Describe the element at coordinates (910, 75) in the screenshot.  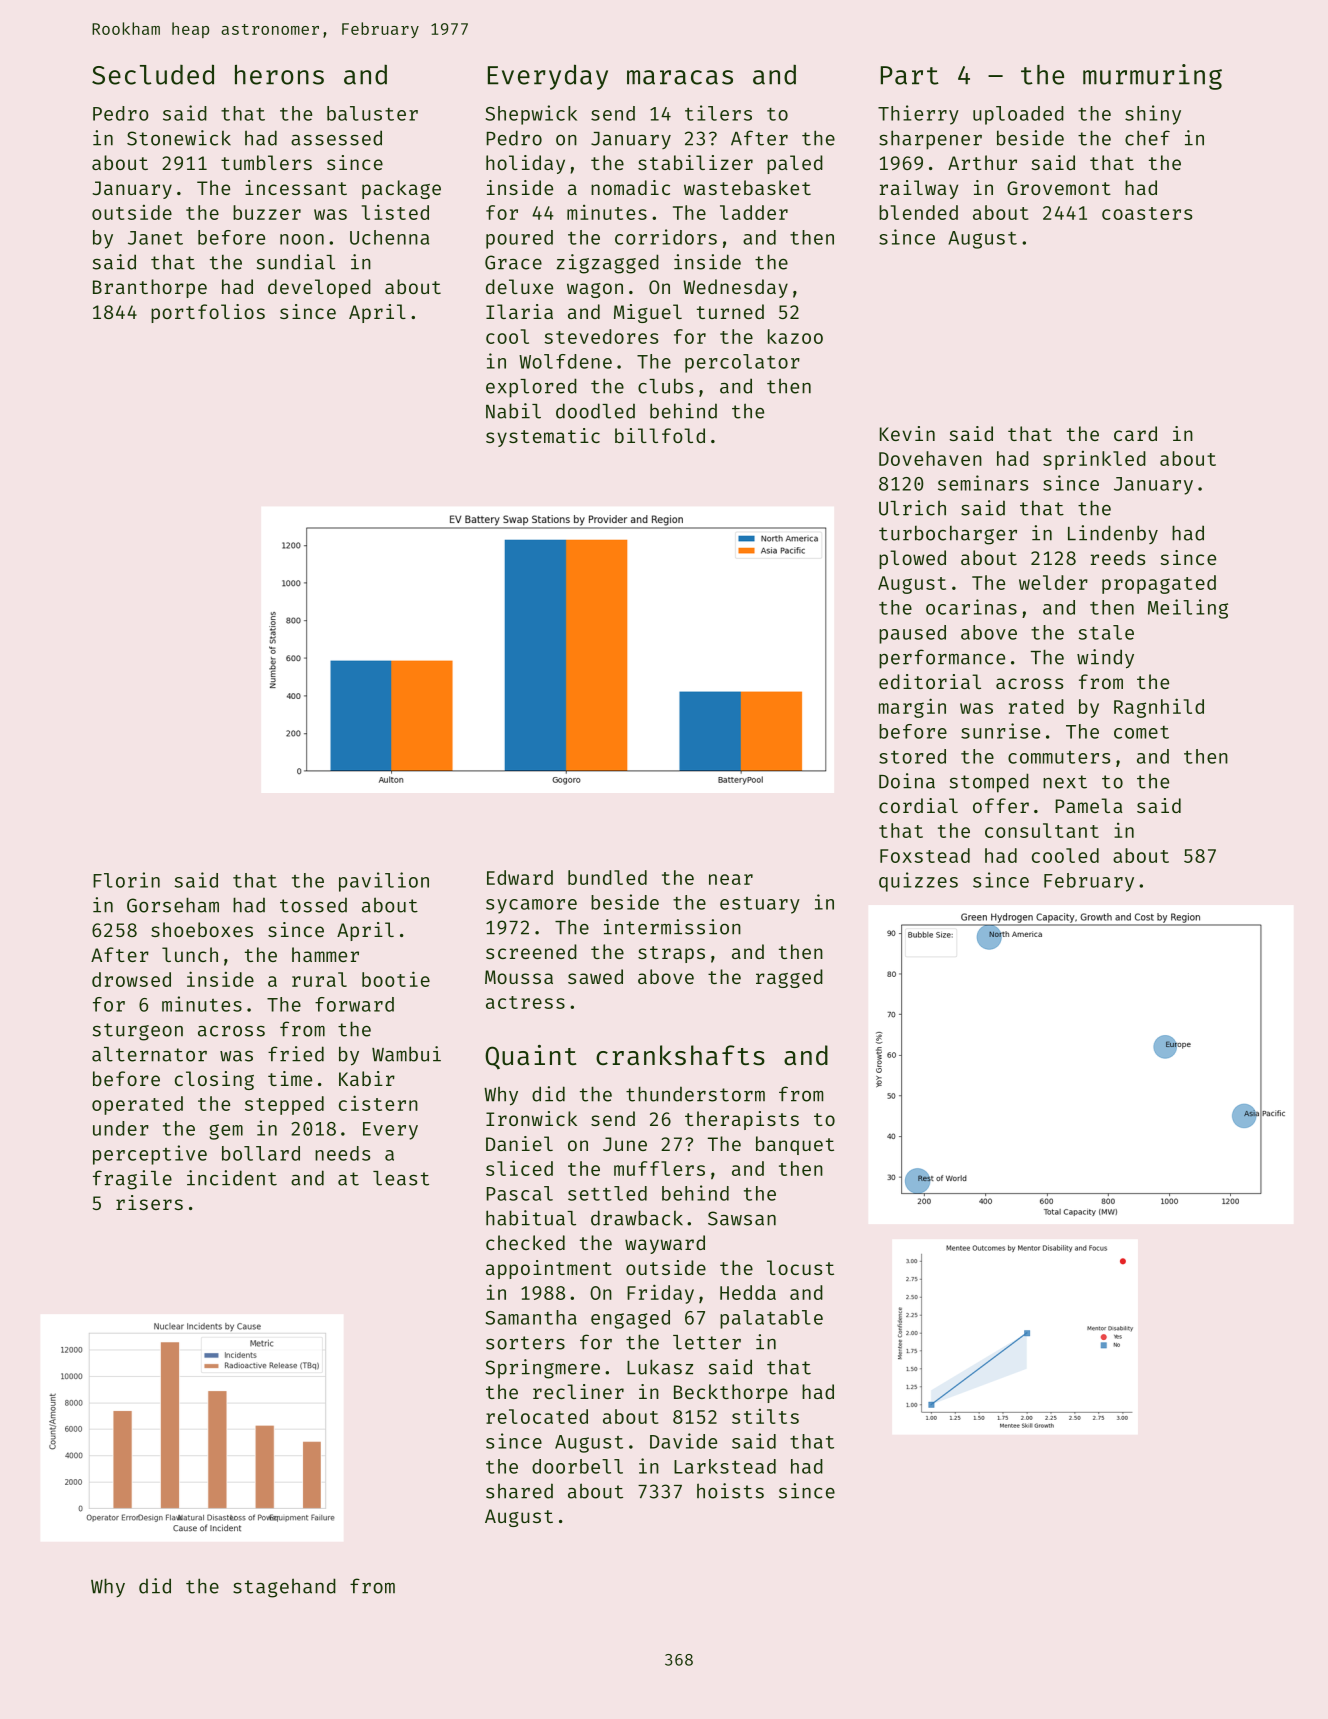
I see `Part` at that location.
